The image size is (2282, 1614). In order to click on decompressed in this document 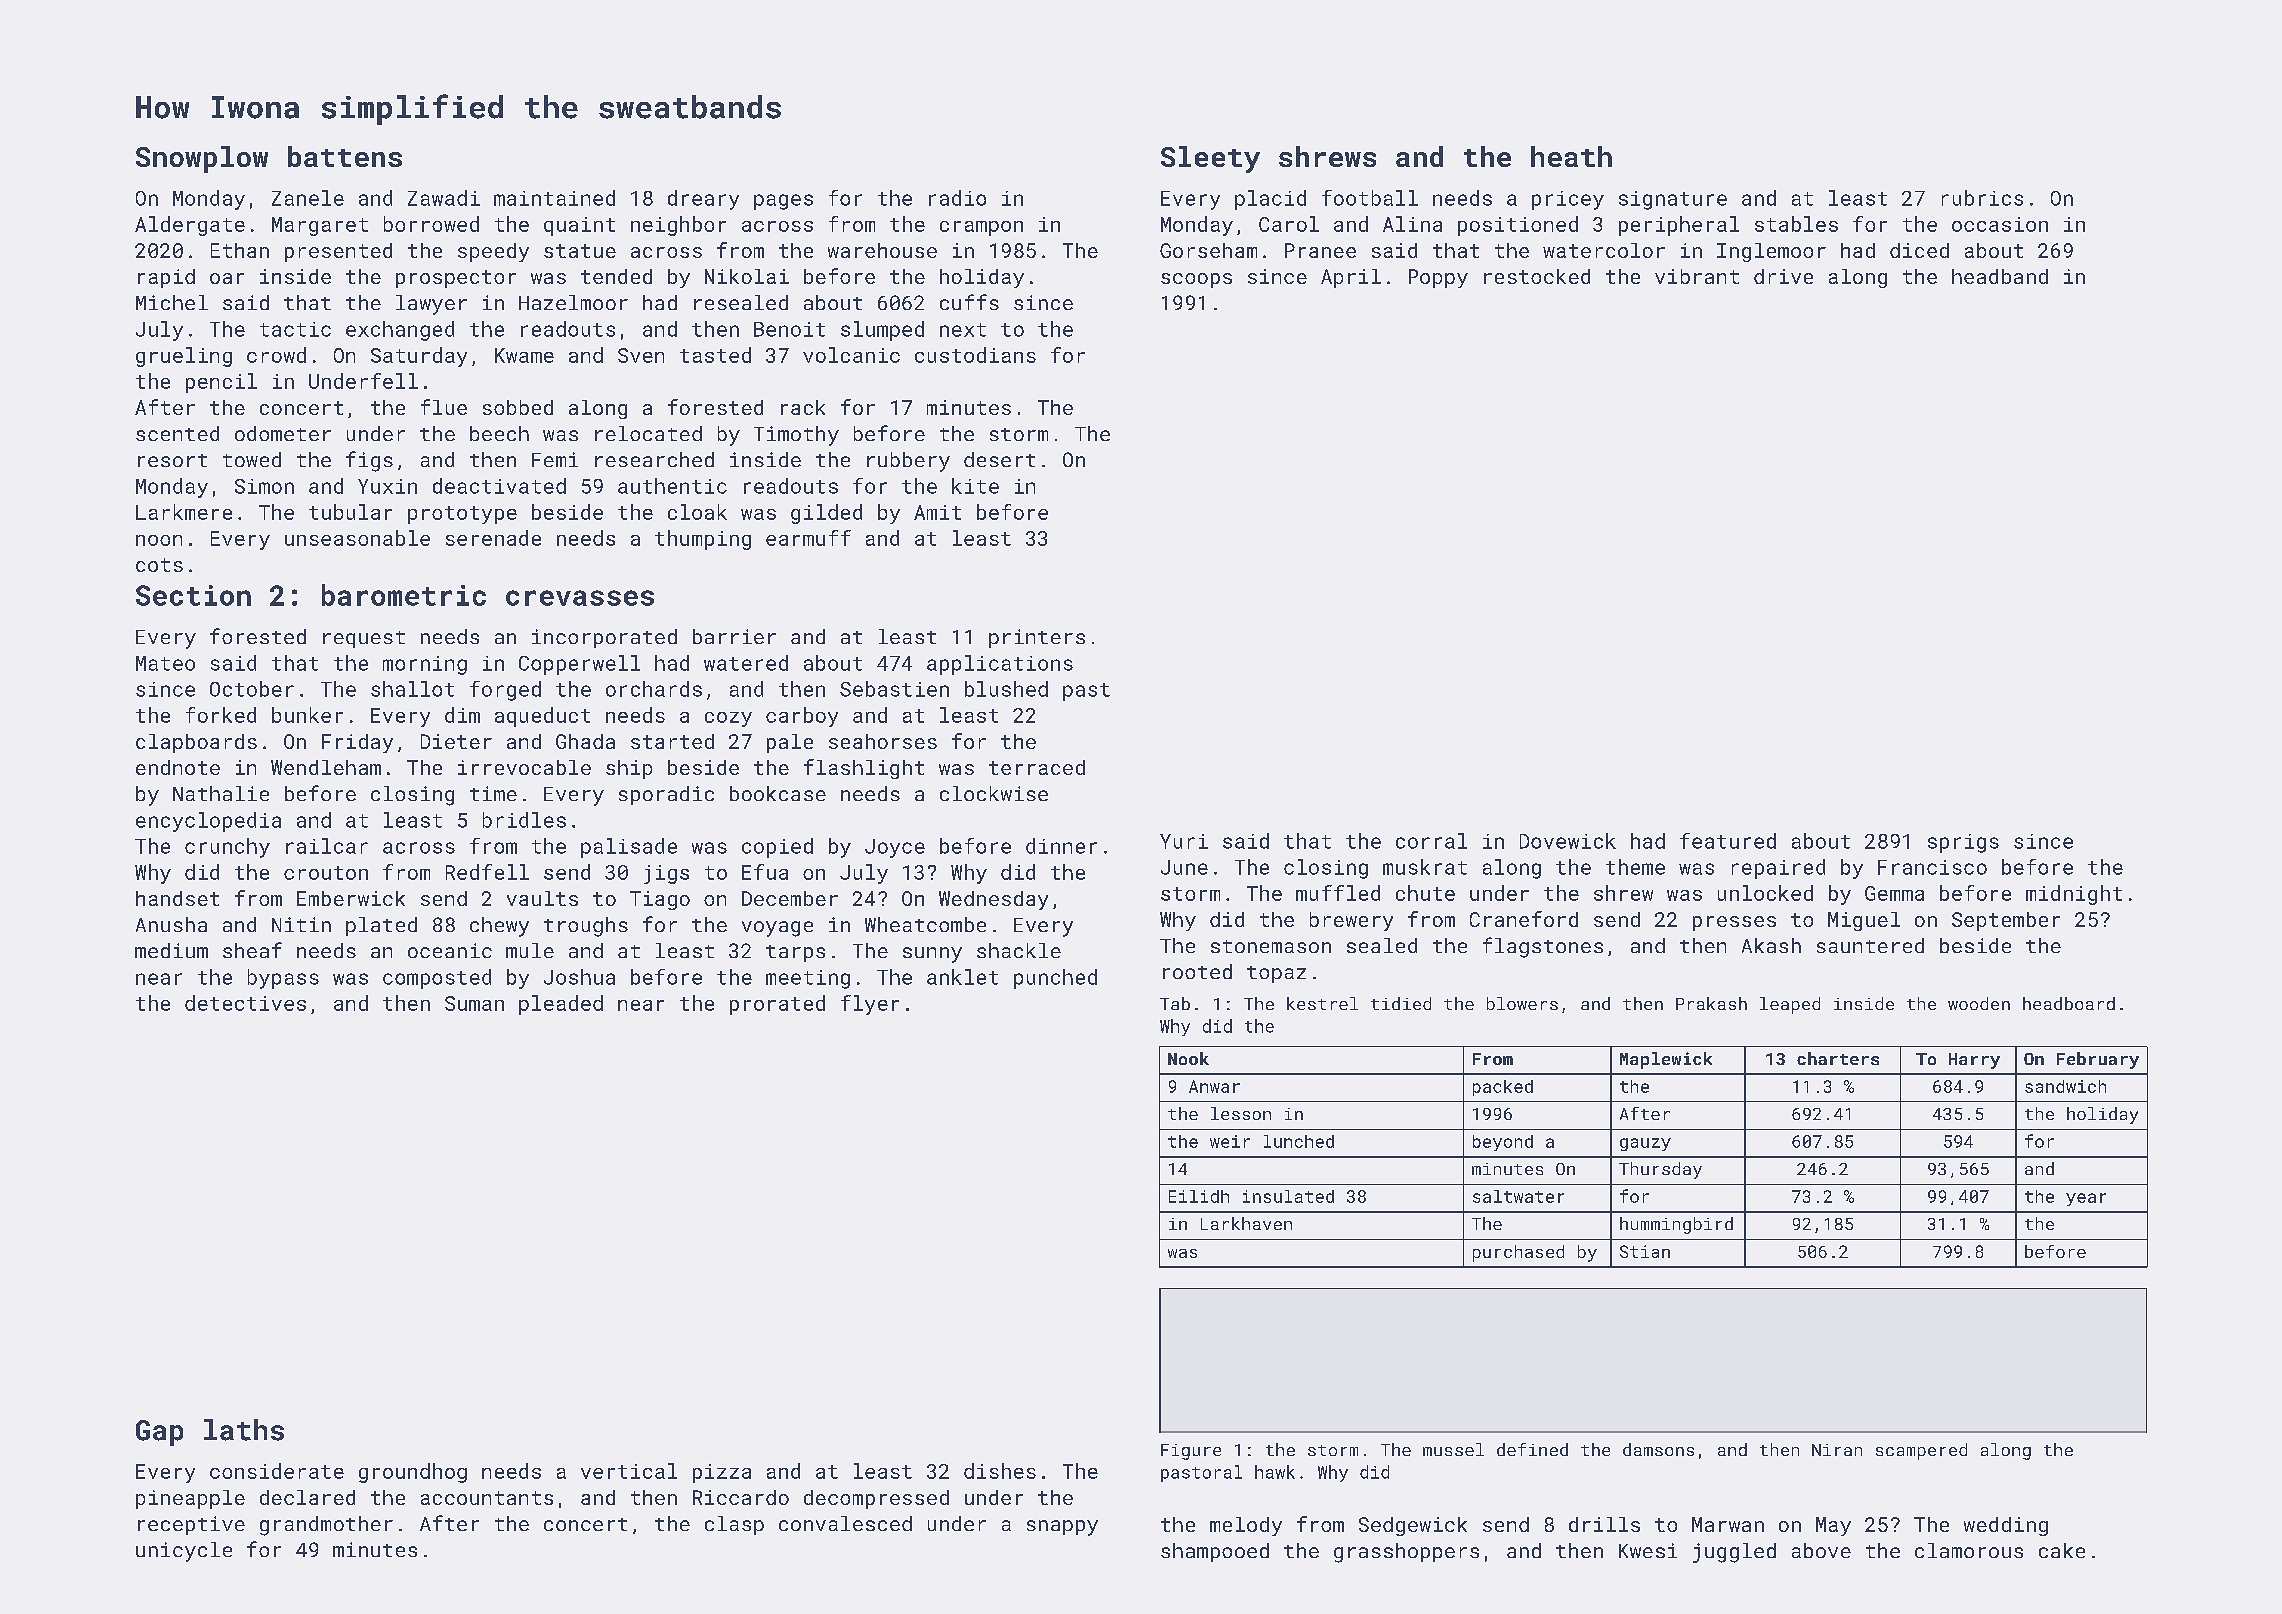, I will do `click(876, 1499)`.
